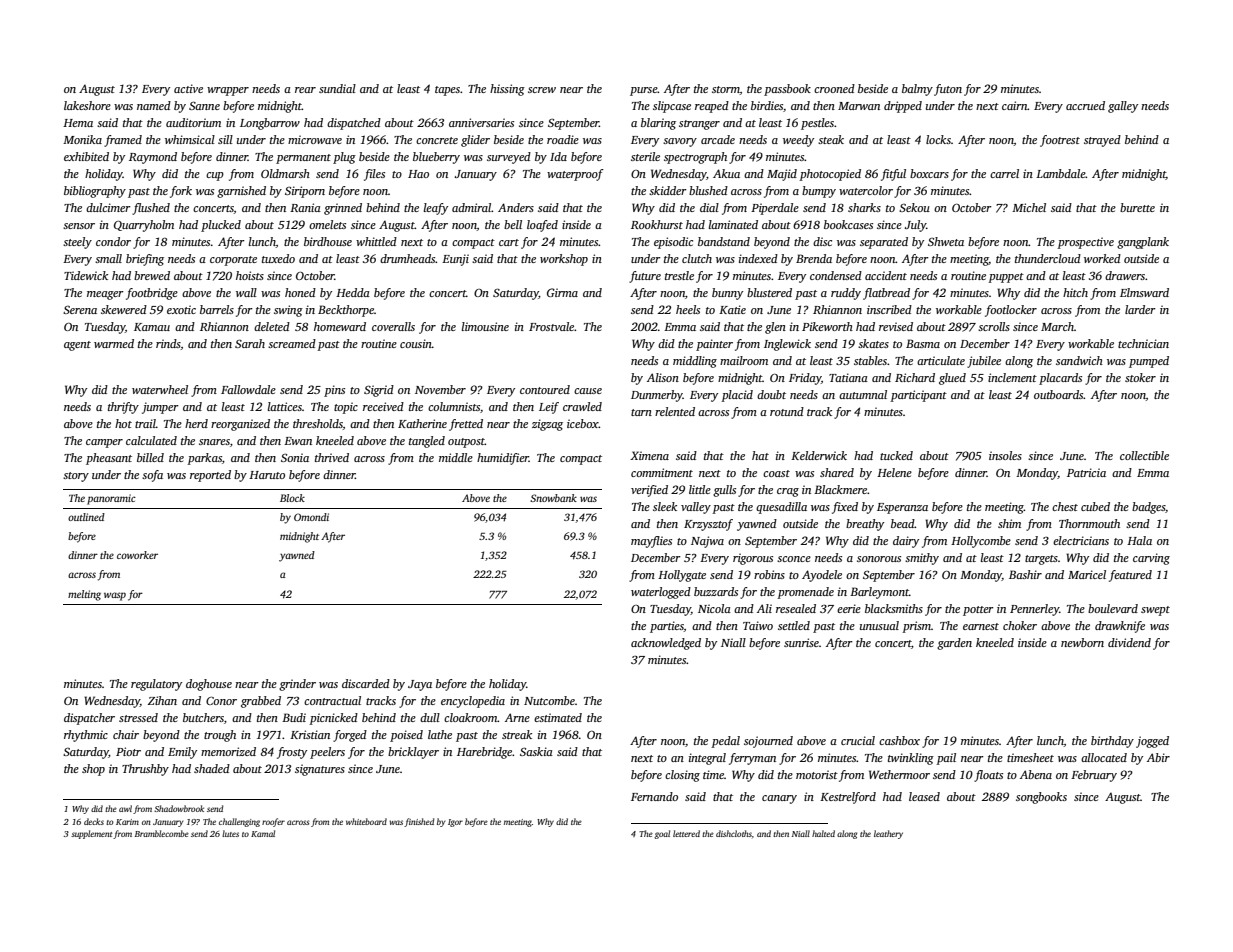 Image resolution: width=1233 pixels, height=952 pixels. Describe the element at coordinates (298, 441) in the screenshot. I see `Ewan` at that location.
